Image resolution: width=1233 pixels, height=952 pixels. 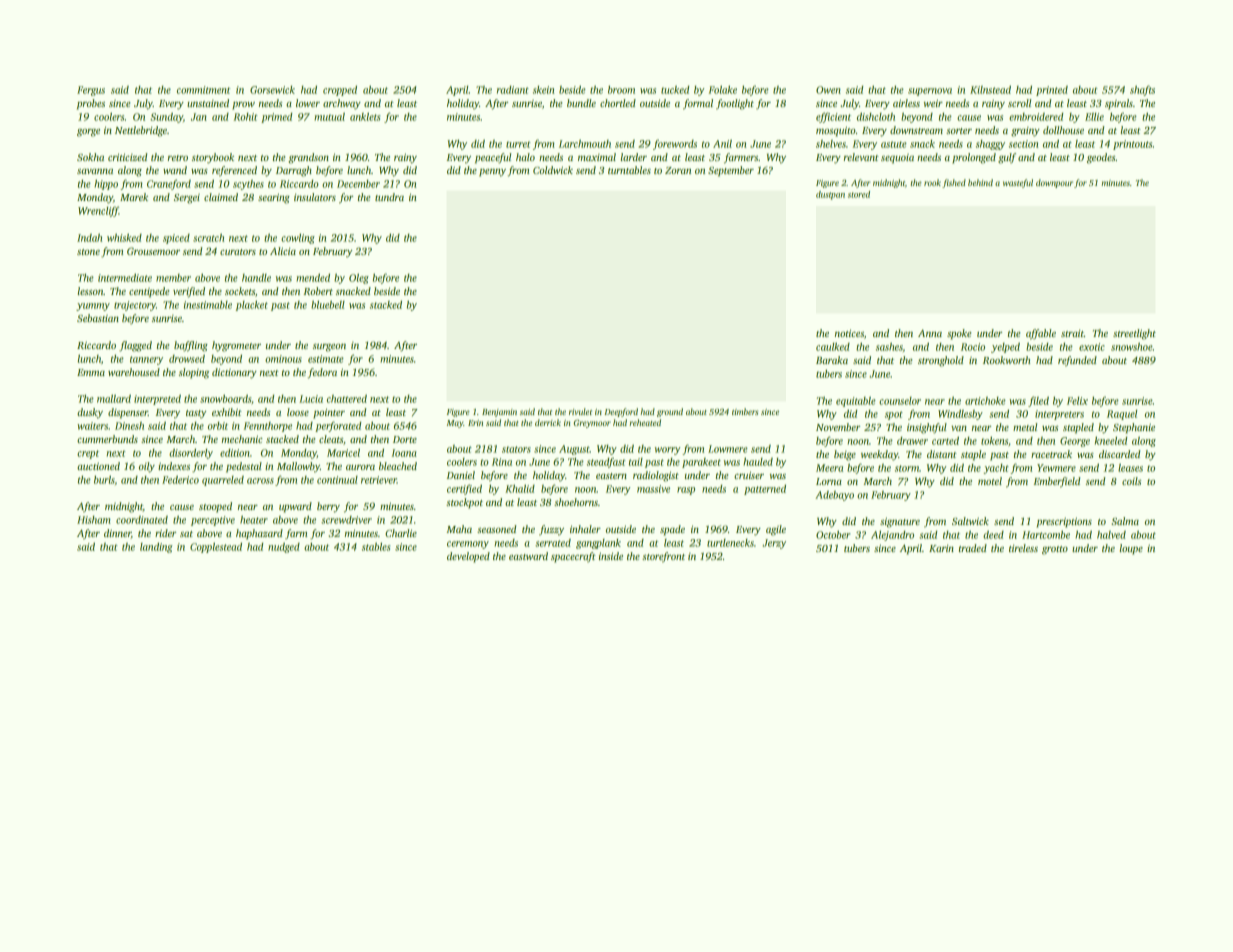 I want to click on commitment, so click(x=203, y=90).
